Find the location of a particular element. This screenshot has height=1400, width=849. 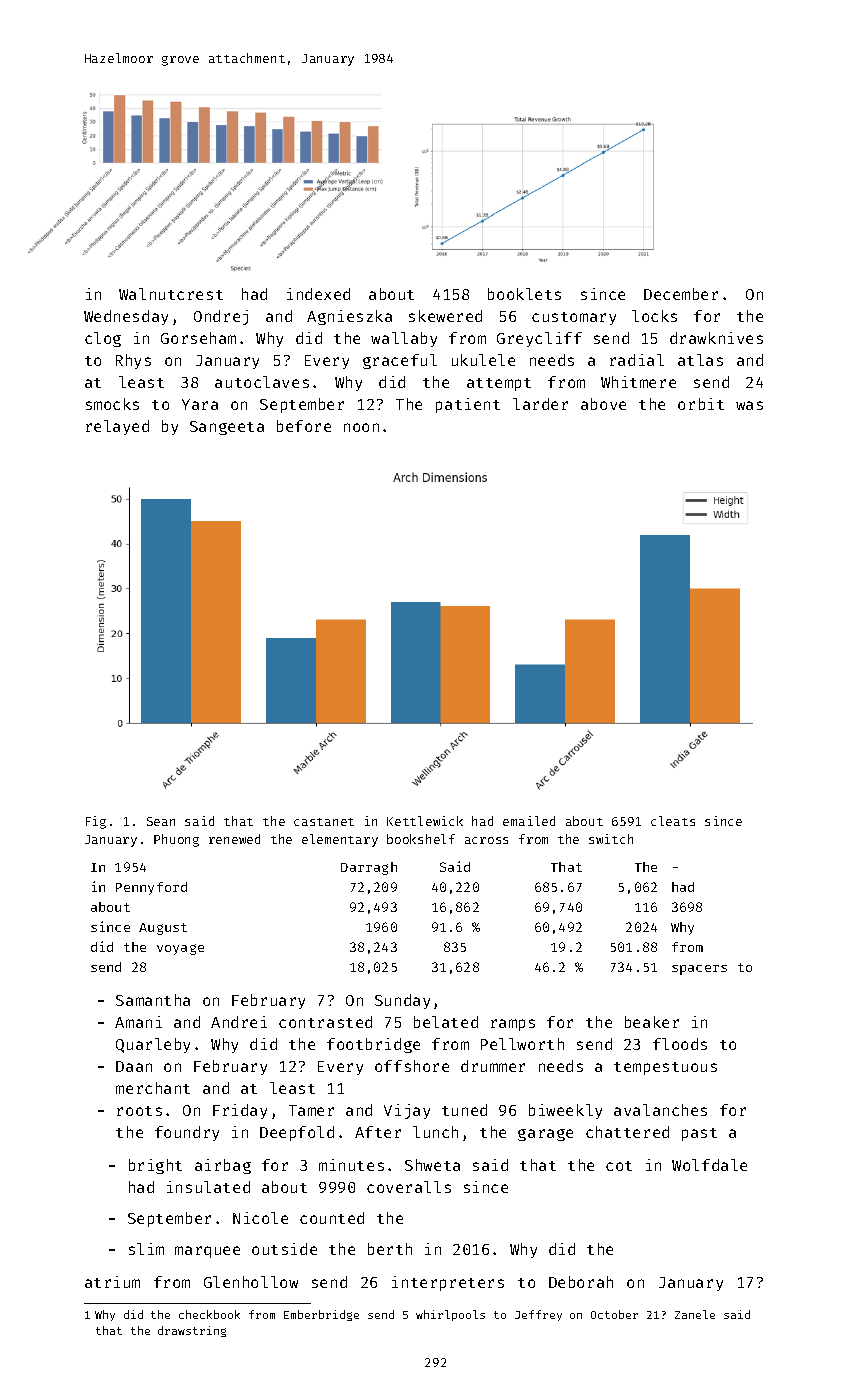

atrium is located at coordinates (112, 1282).
